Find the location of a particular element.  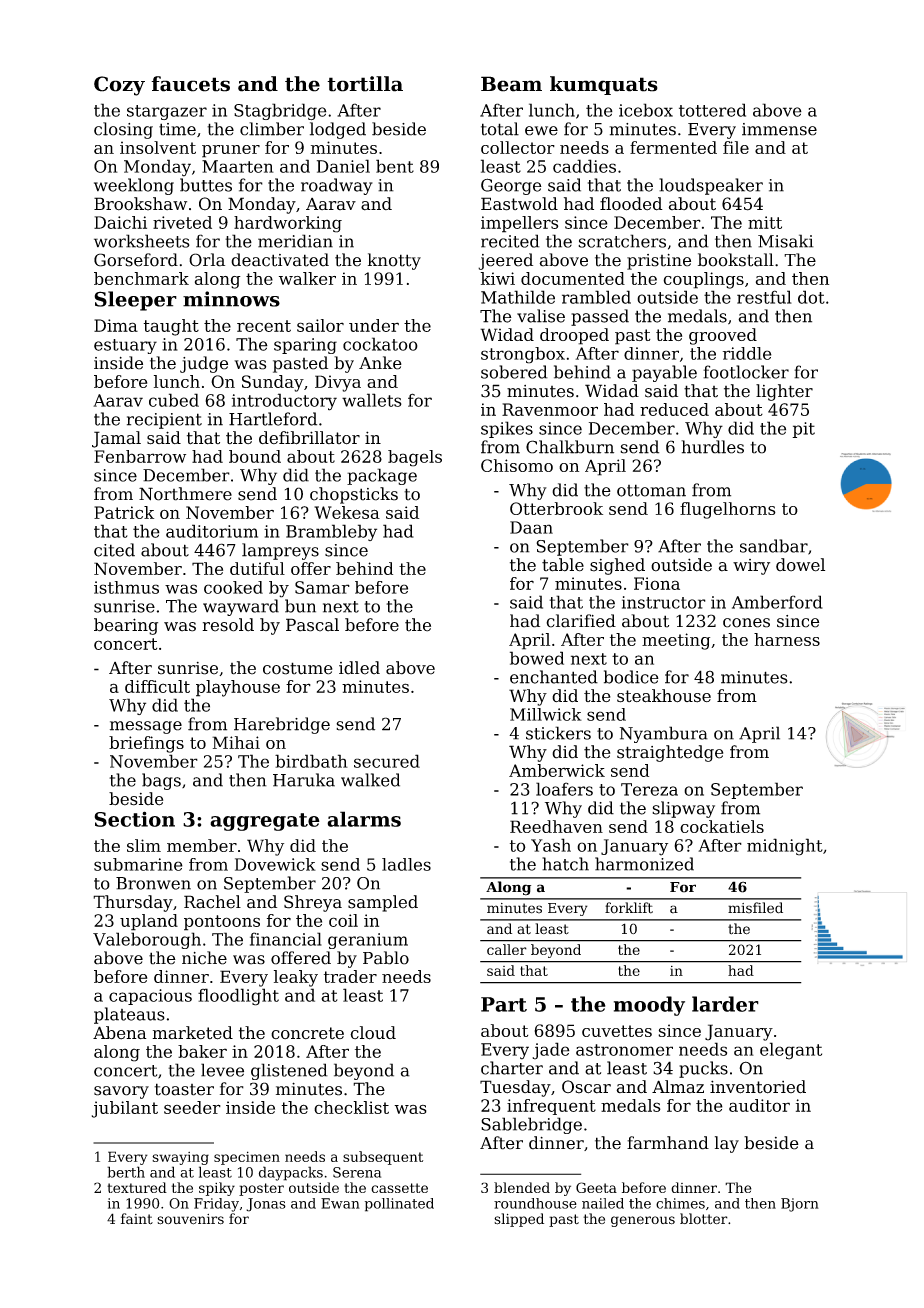

kumquats is located at coordinates (604, 85).
